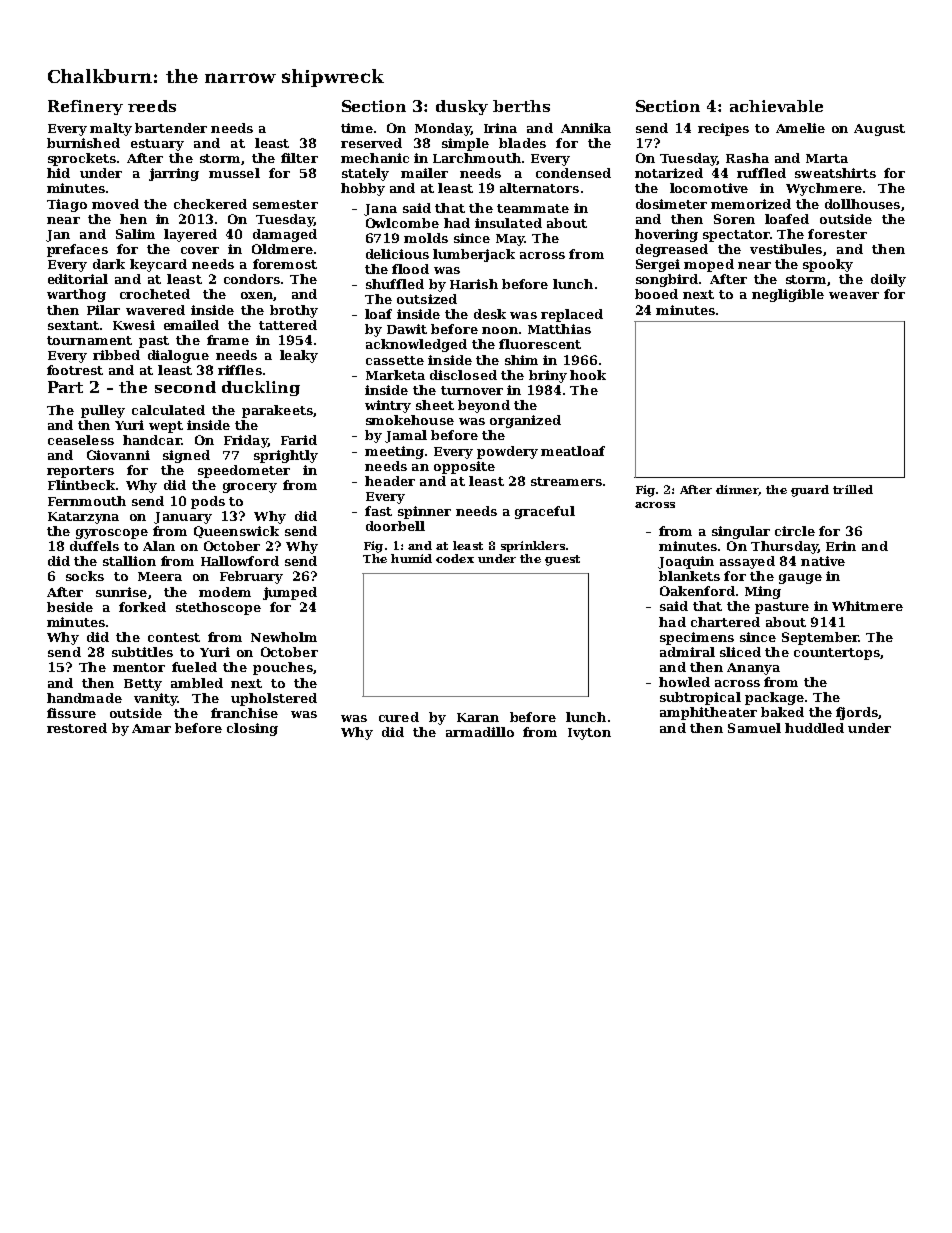 This image has height=1233, width=952. What do you see at coordinates (218, 608) in the image?
I see `stethoscope` at bounding box center [218, 608].
